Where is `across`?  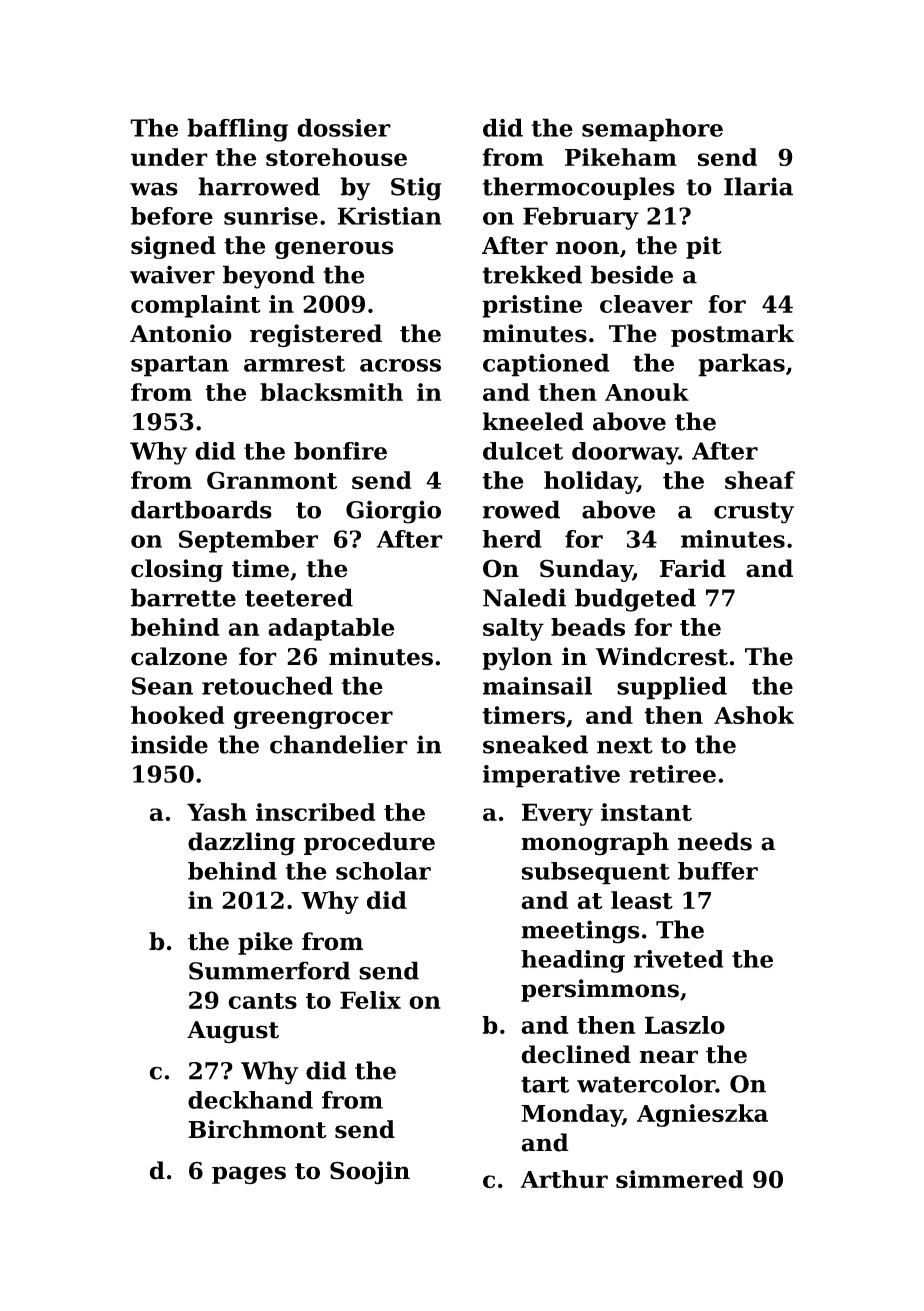
across is located at coordinates (400, 365).
